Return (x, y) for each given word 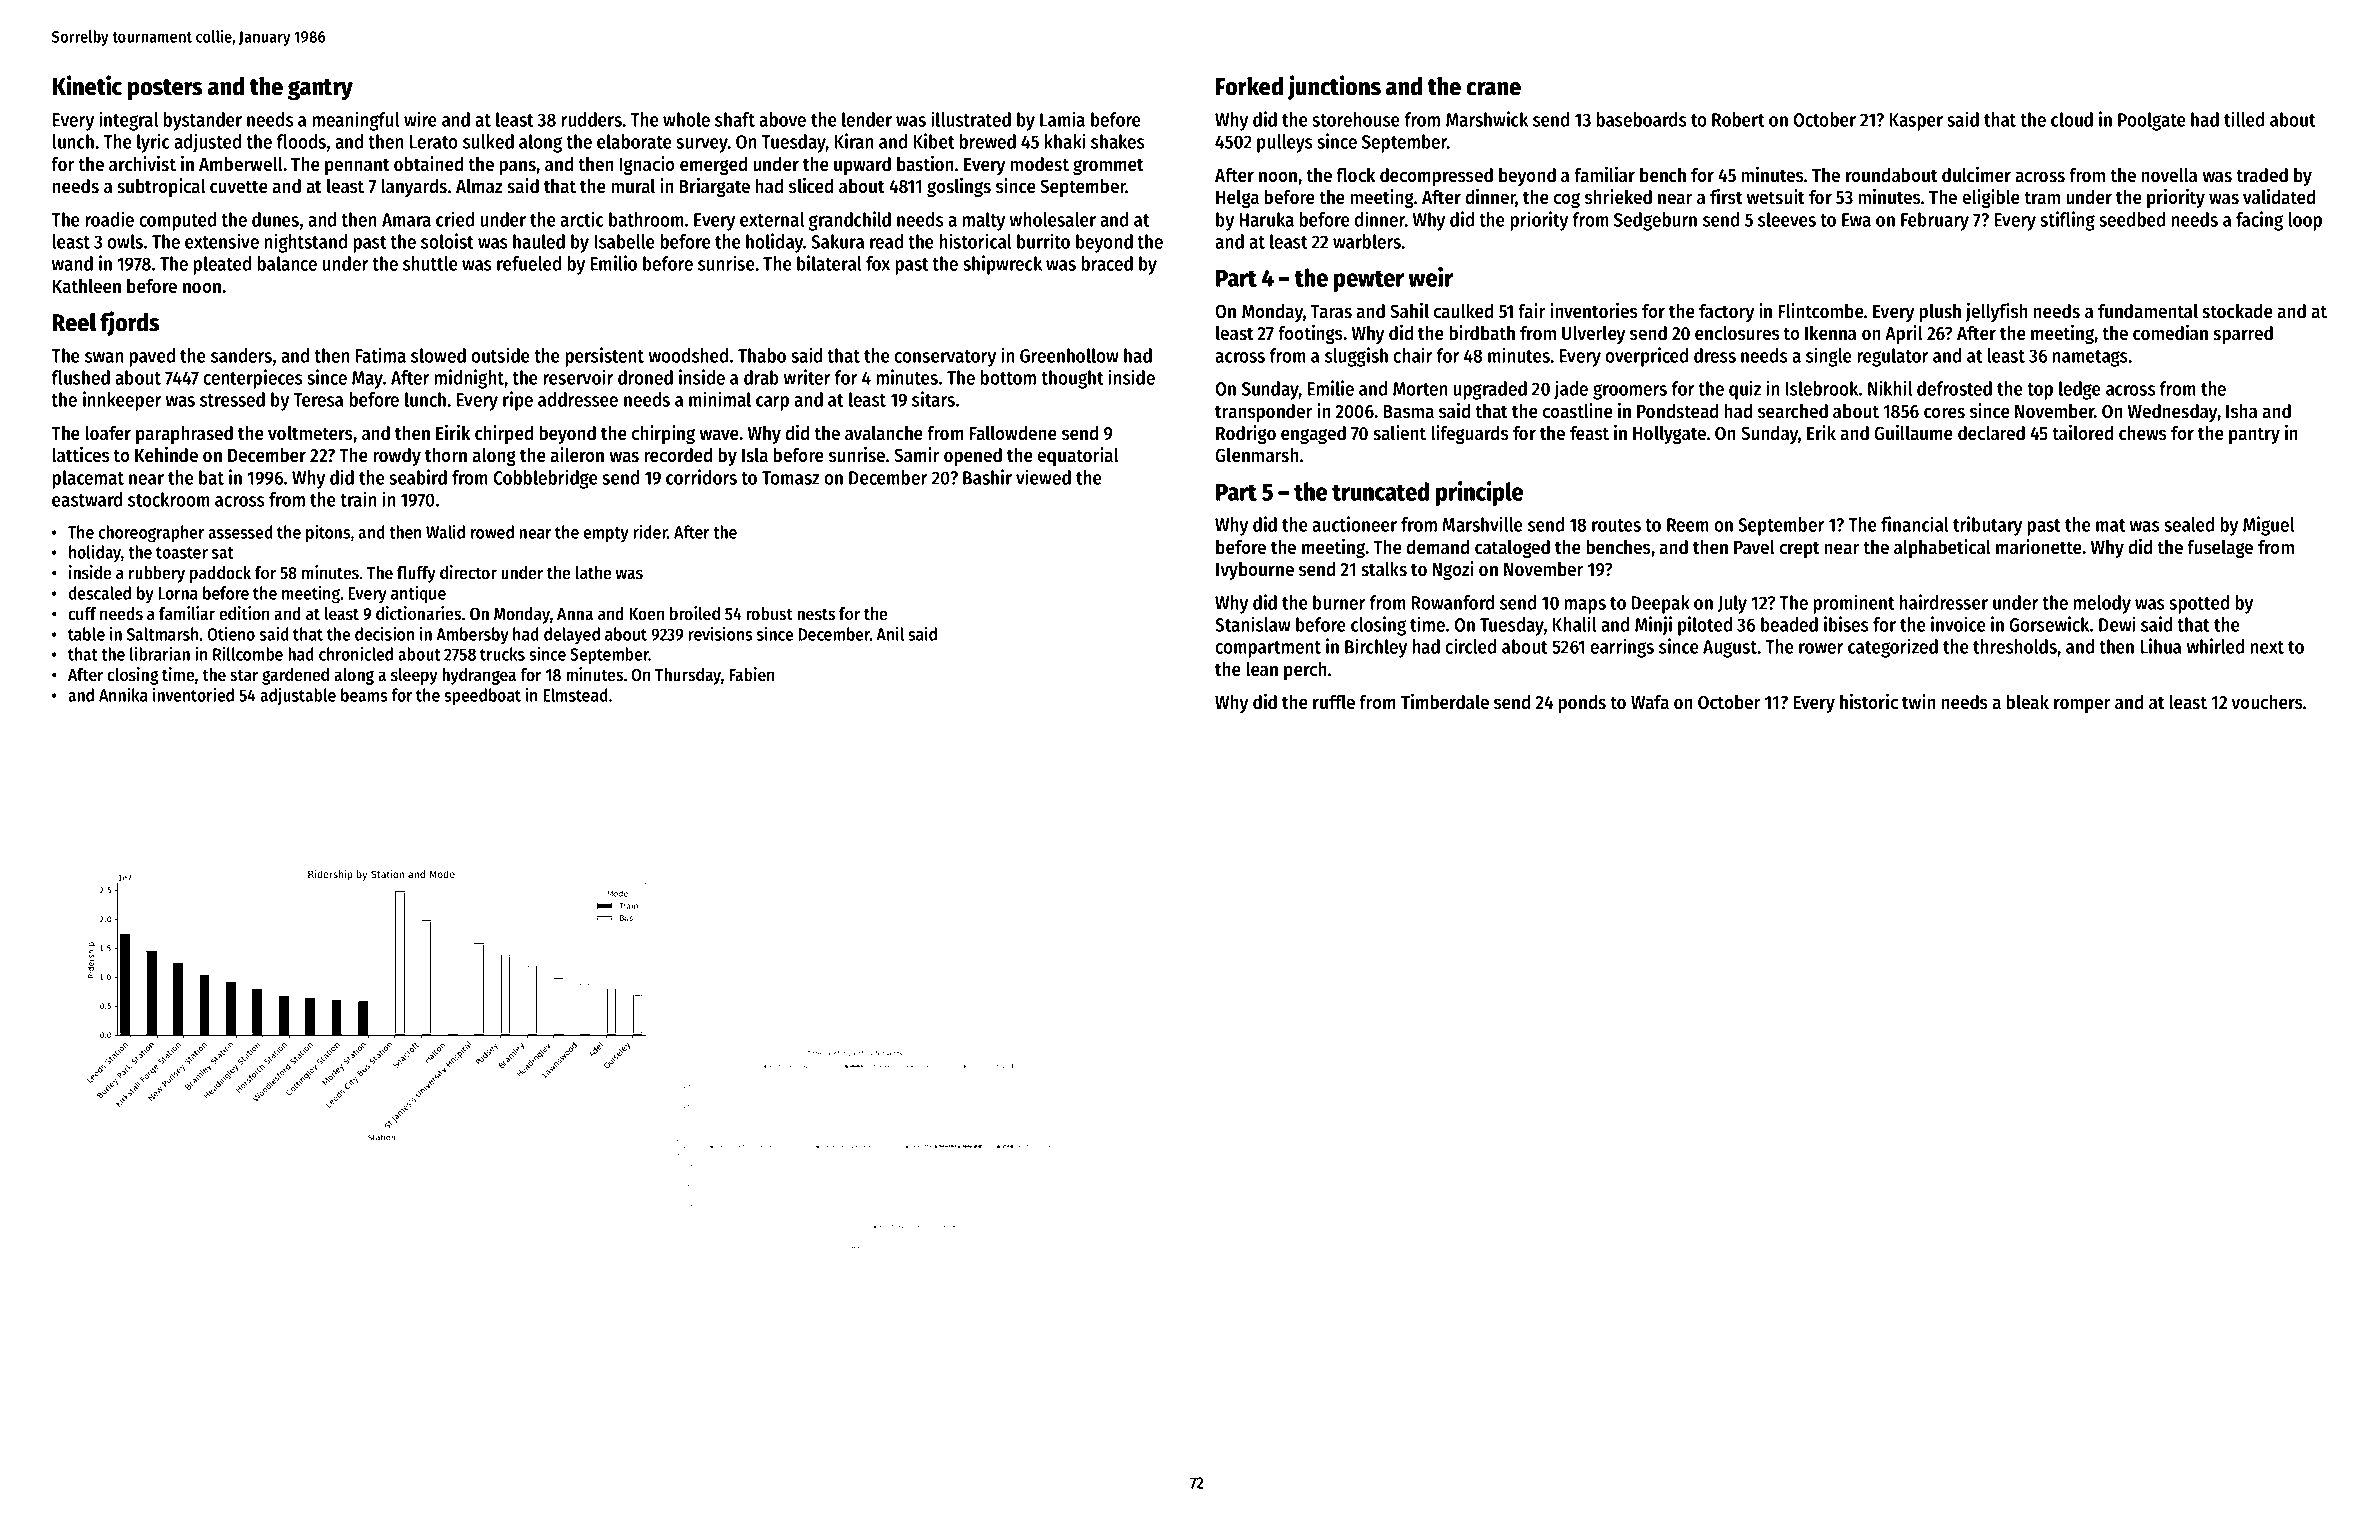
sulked (488, 141)
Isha (2241, 411)
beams (364, 695)
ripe (518, 401)
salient (1399, 433)
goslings (959, 187)
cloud (2072, 119)
